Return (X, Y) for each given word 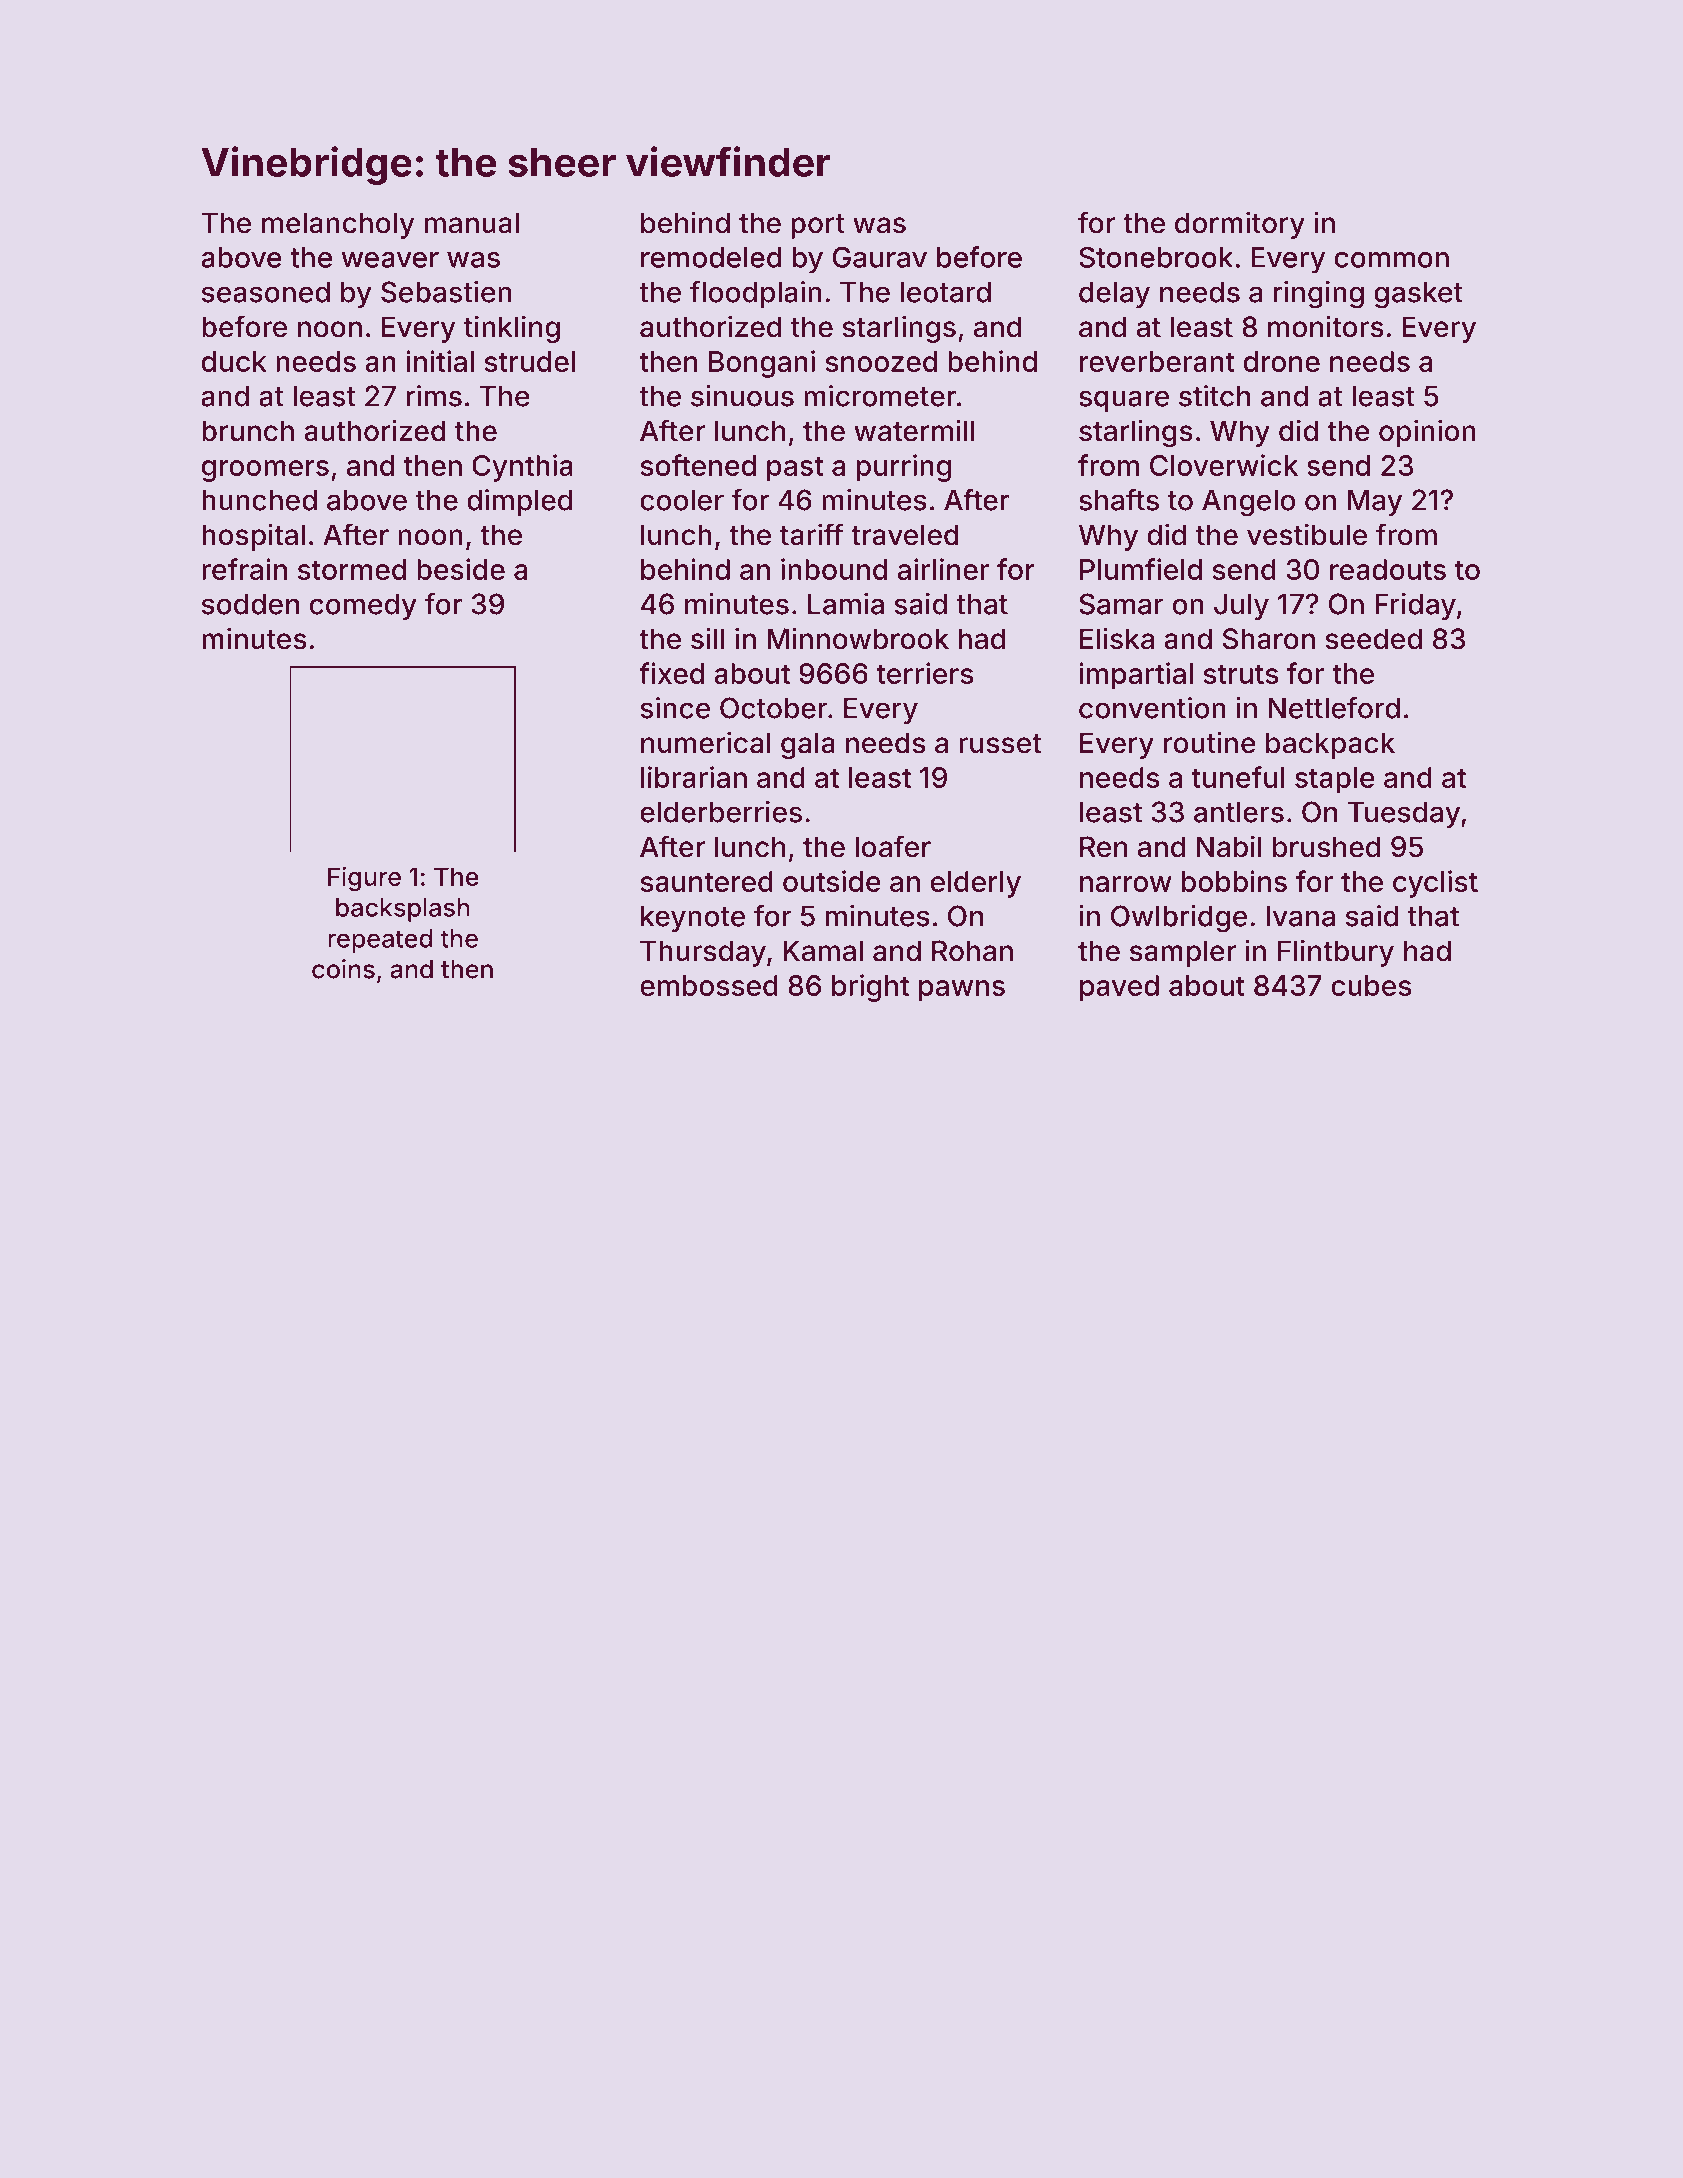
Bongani (762, 364)
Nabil (1229, 846)
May (1375, 502)
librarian (694, 777)
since (675, 708)
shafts (1119, 500)
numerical (706, 742)
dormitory (1240, 225)
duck (234, 361)
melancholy (338, 225)
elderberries (721, 812)
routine (1210, 742)
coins (343, 969)
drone (1282, 361)
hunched (259, 500)
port (818, 226)
